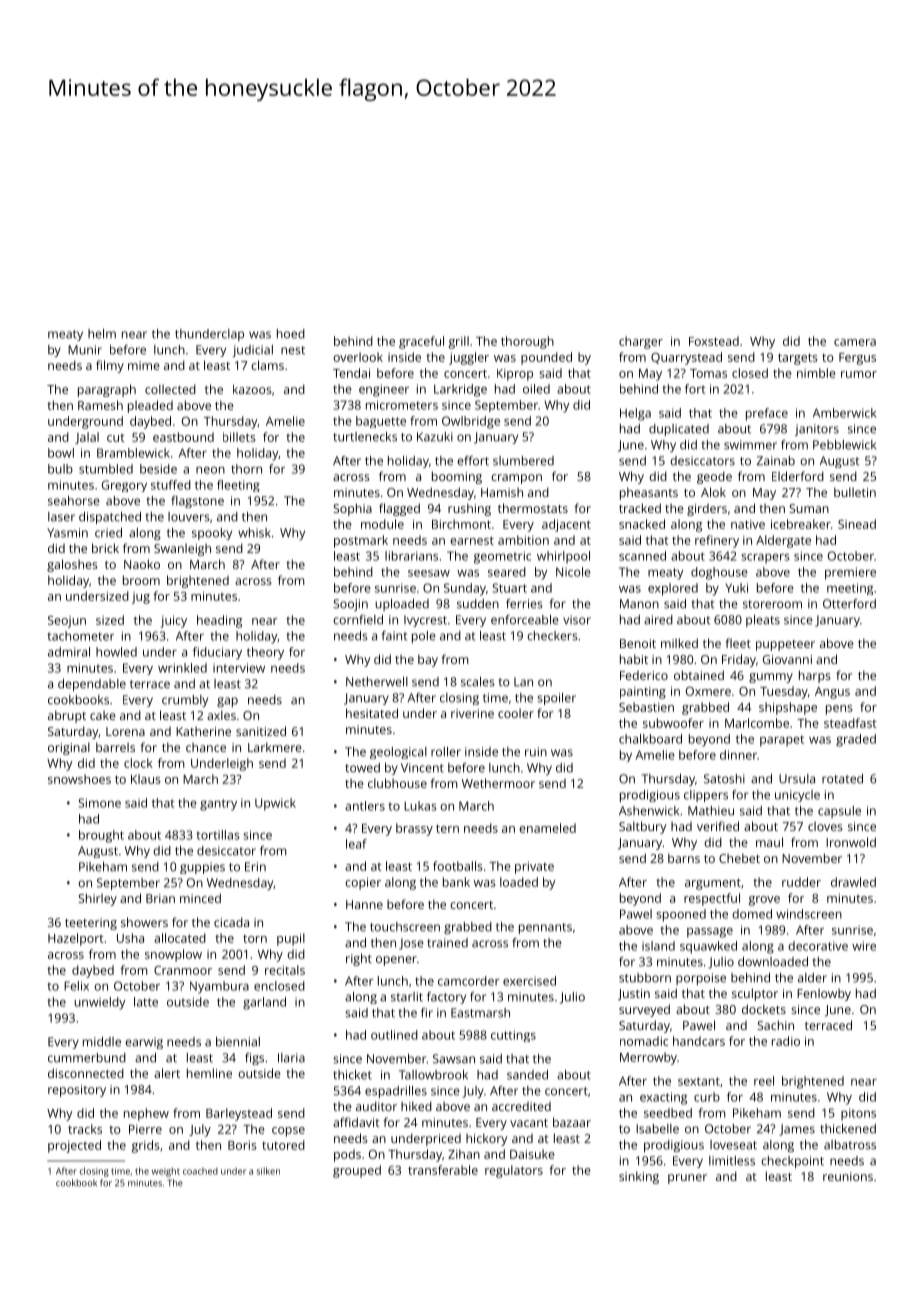 This screenshot has height=1308, width=924. What do you see at coordinates (851, 842) in the screenshot?
I see `Ironwold` at bounding box center [851, 842].
